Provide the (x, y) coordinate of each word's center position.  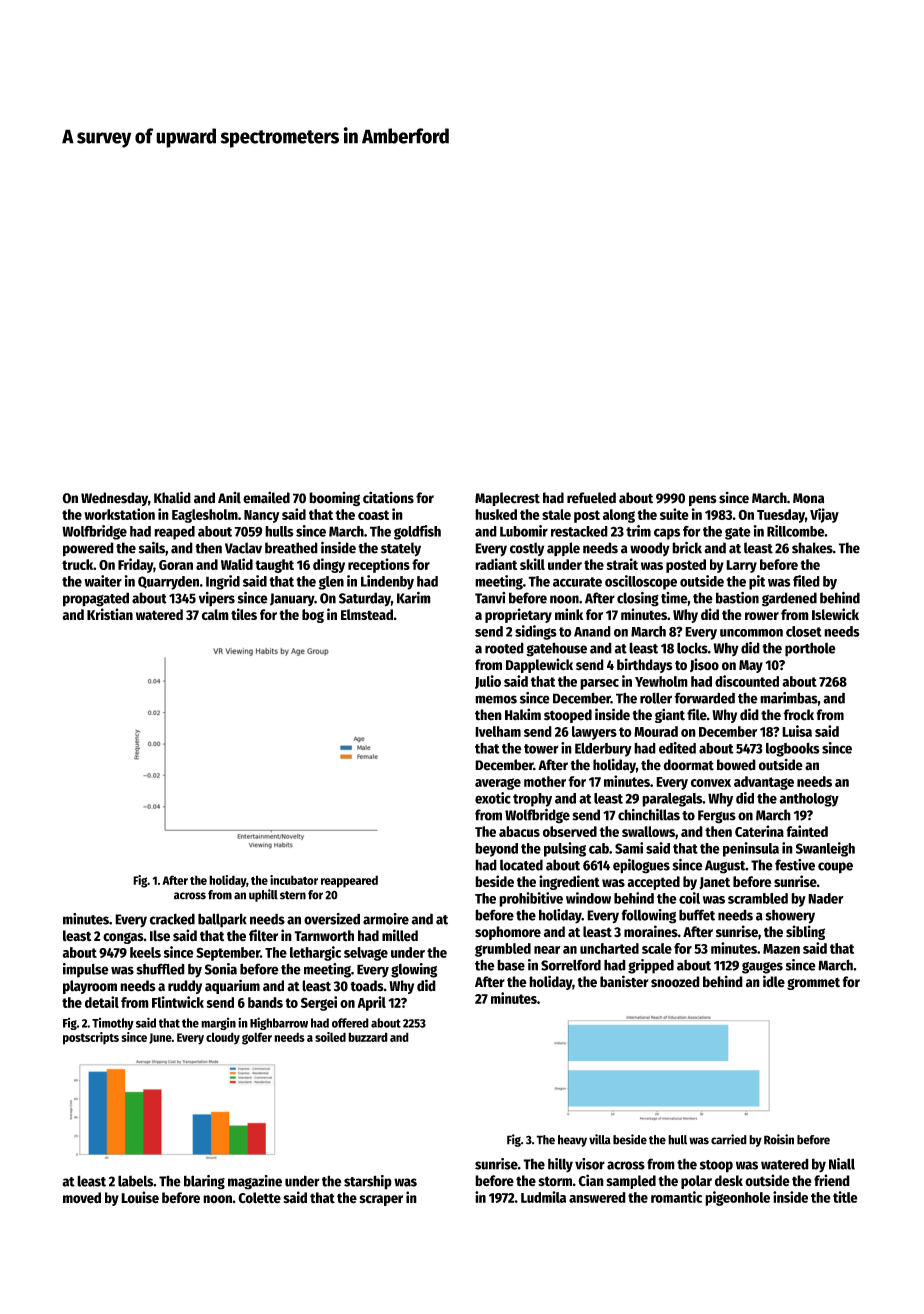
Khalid (172, 497)
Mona (808, 498)
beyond (496, 850)
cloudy (223, 1038)
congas (123, 938)
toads (367, 986)
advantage (764, 783)
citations (388, 497)
